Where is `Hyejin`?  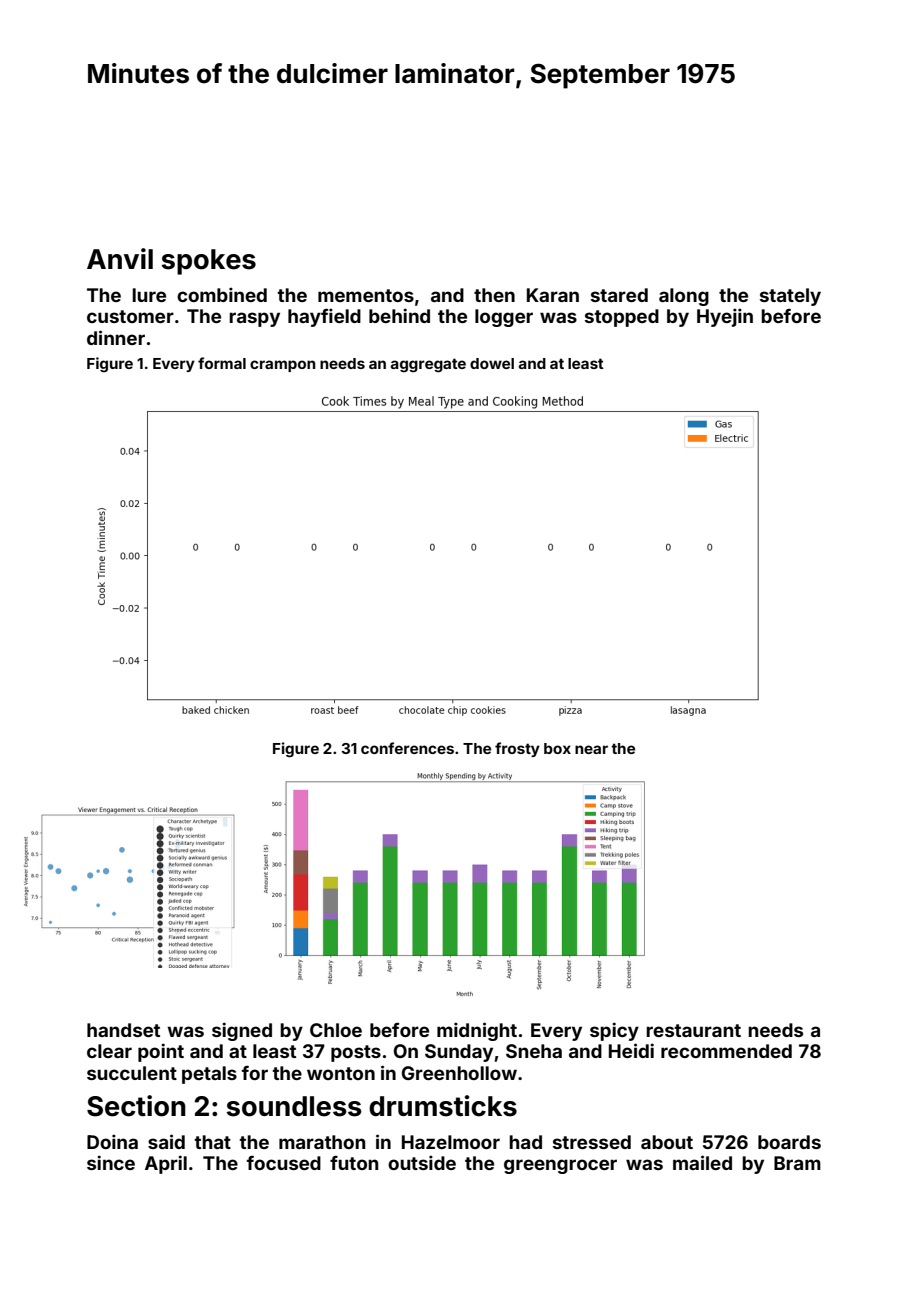
Hyejin is located at coordinates (725, 317).
